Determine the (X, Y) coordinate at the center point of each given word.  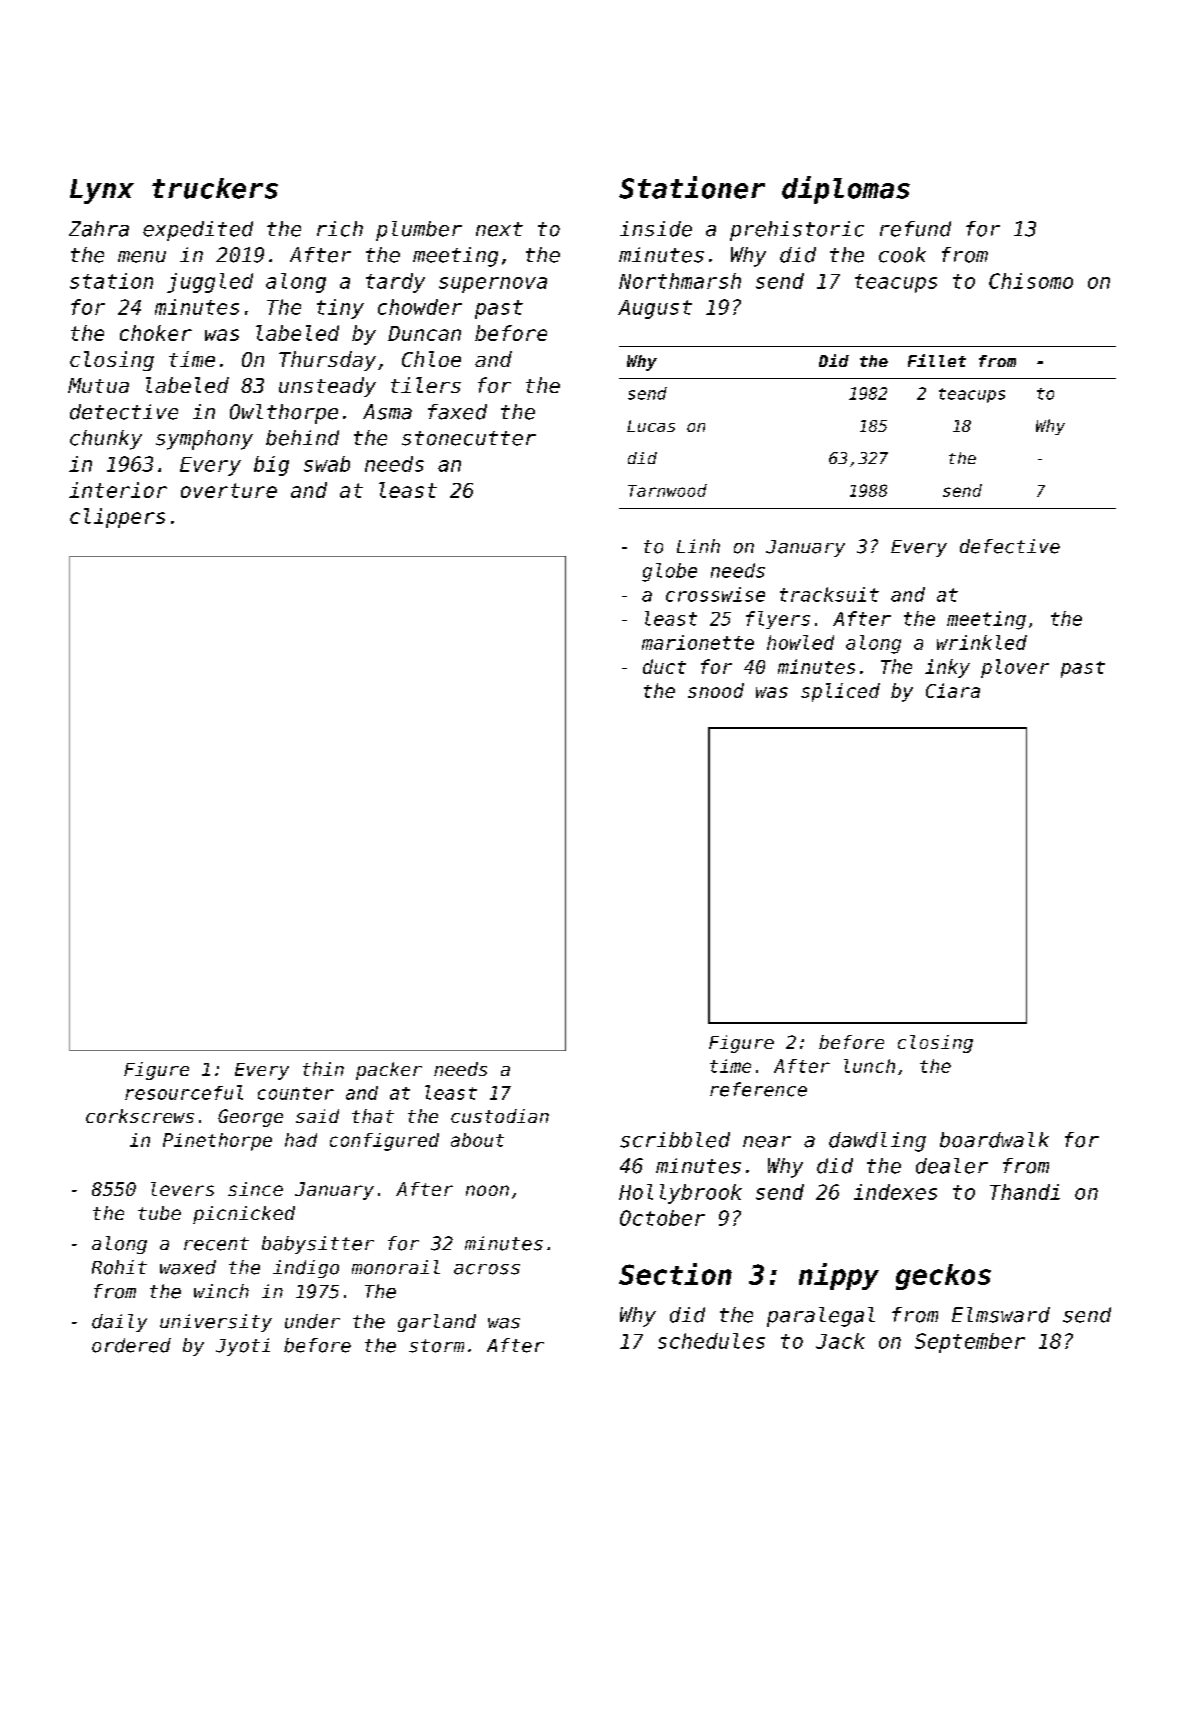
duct (664, 666)
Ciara (953, 690)
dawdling (877, 1142)
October (662, 1218)
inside (656, 229)
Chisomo (1031, 281)
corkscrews (140, 1116)
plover (1015, 668)
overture (229, 490)
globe (669, 572)
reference (758, 1089)
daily (119, 1323)
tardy (395, 283)
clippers (117, 518)
